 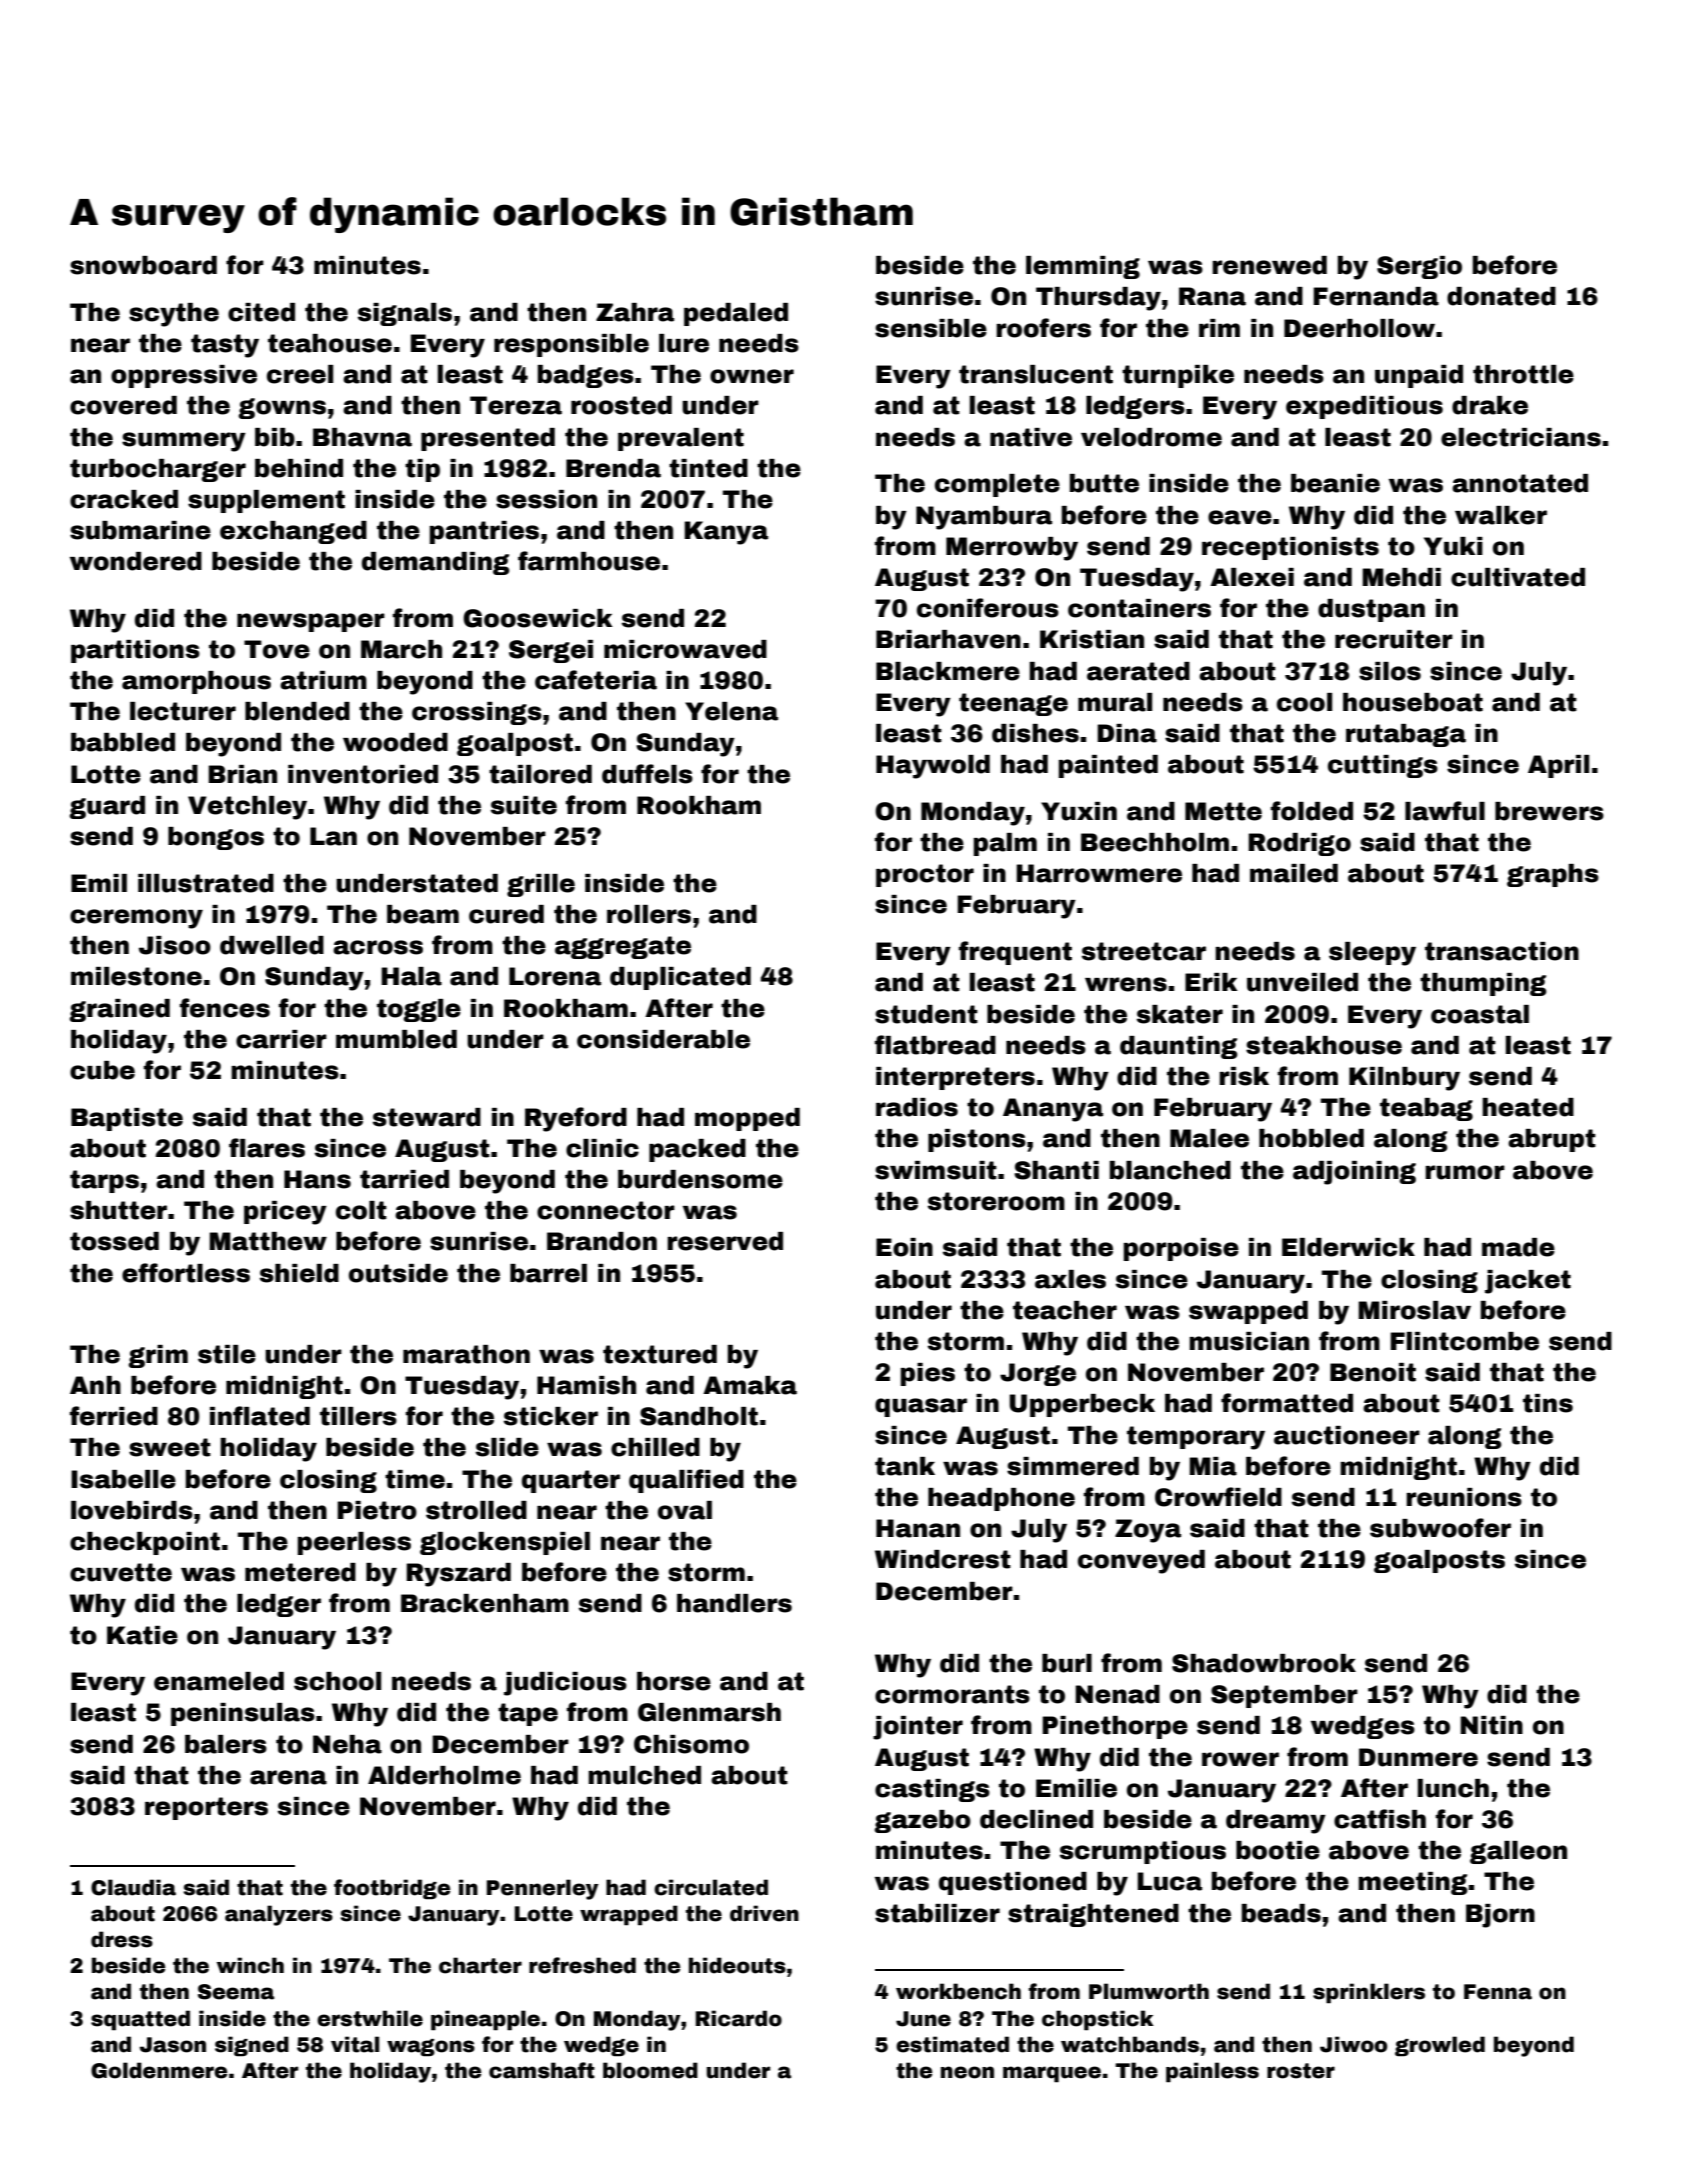 I want to click on pies, so click(x=928, y=1374).
